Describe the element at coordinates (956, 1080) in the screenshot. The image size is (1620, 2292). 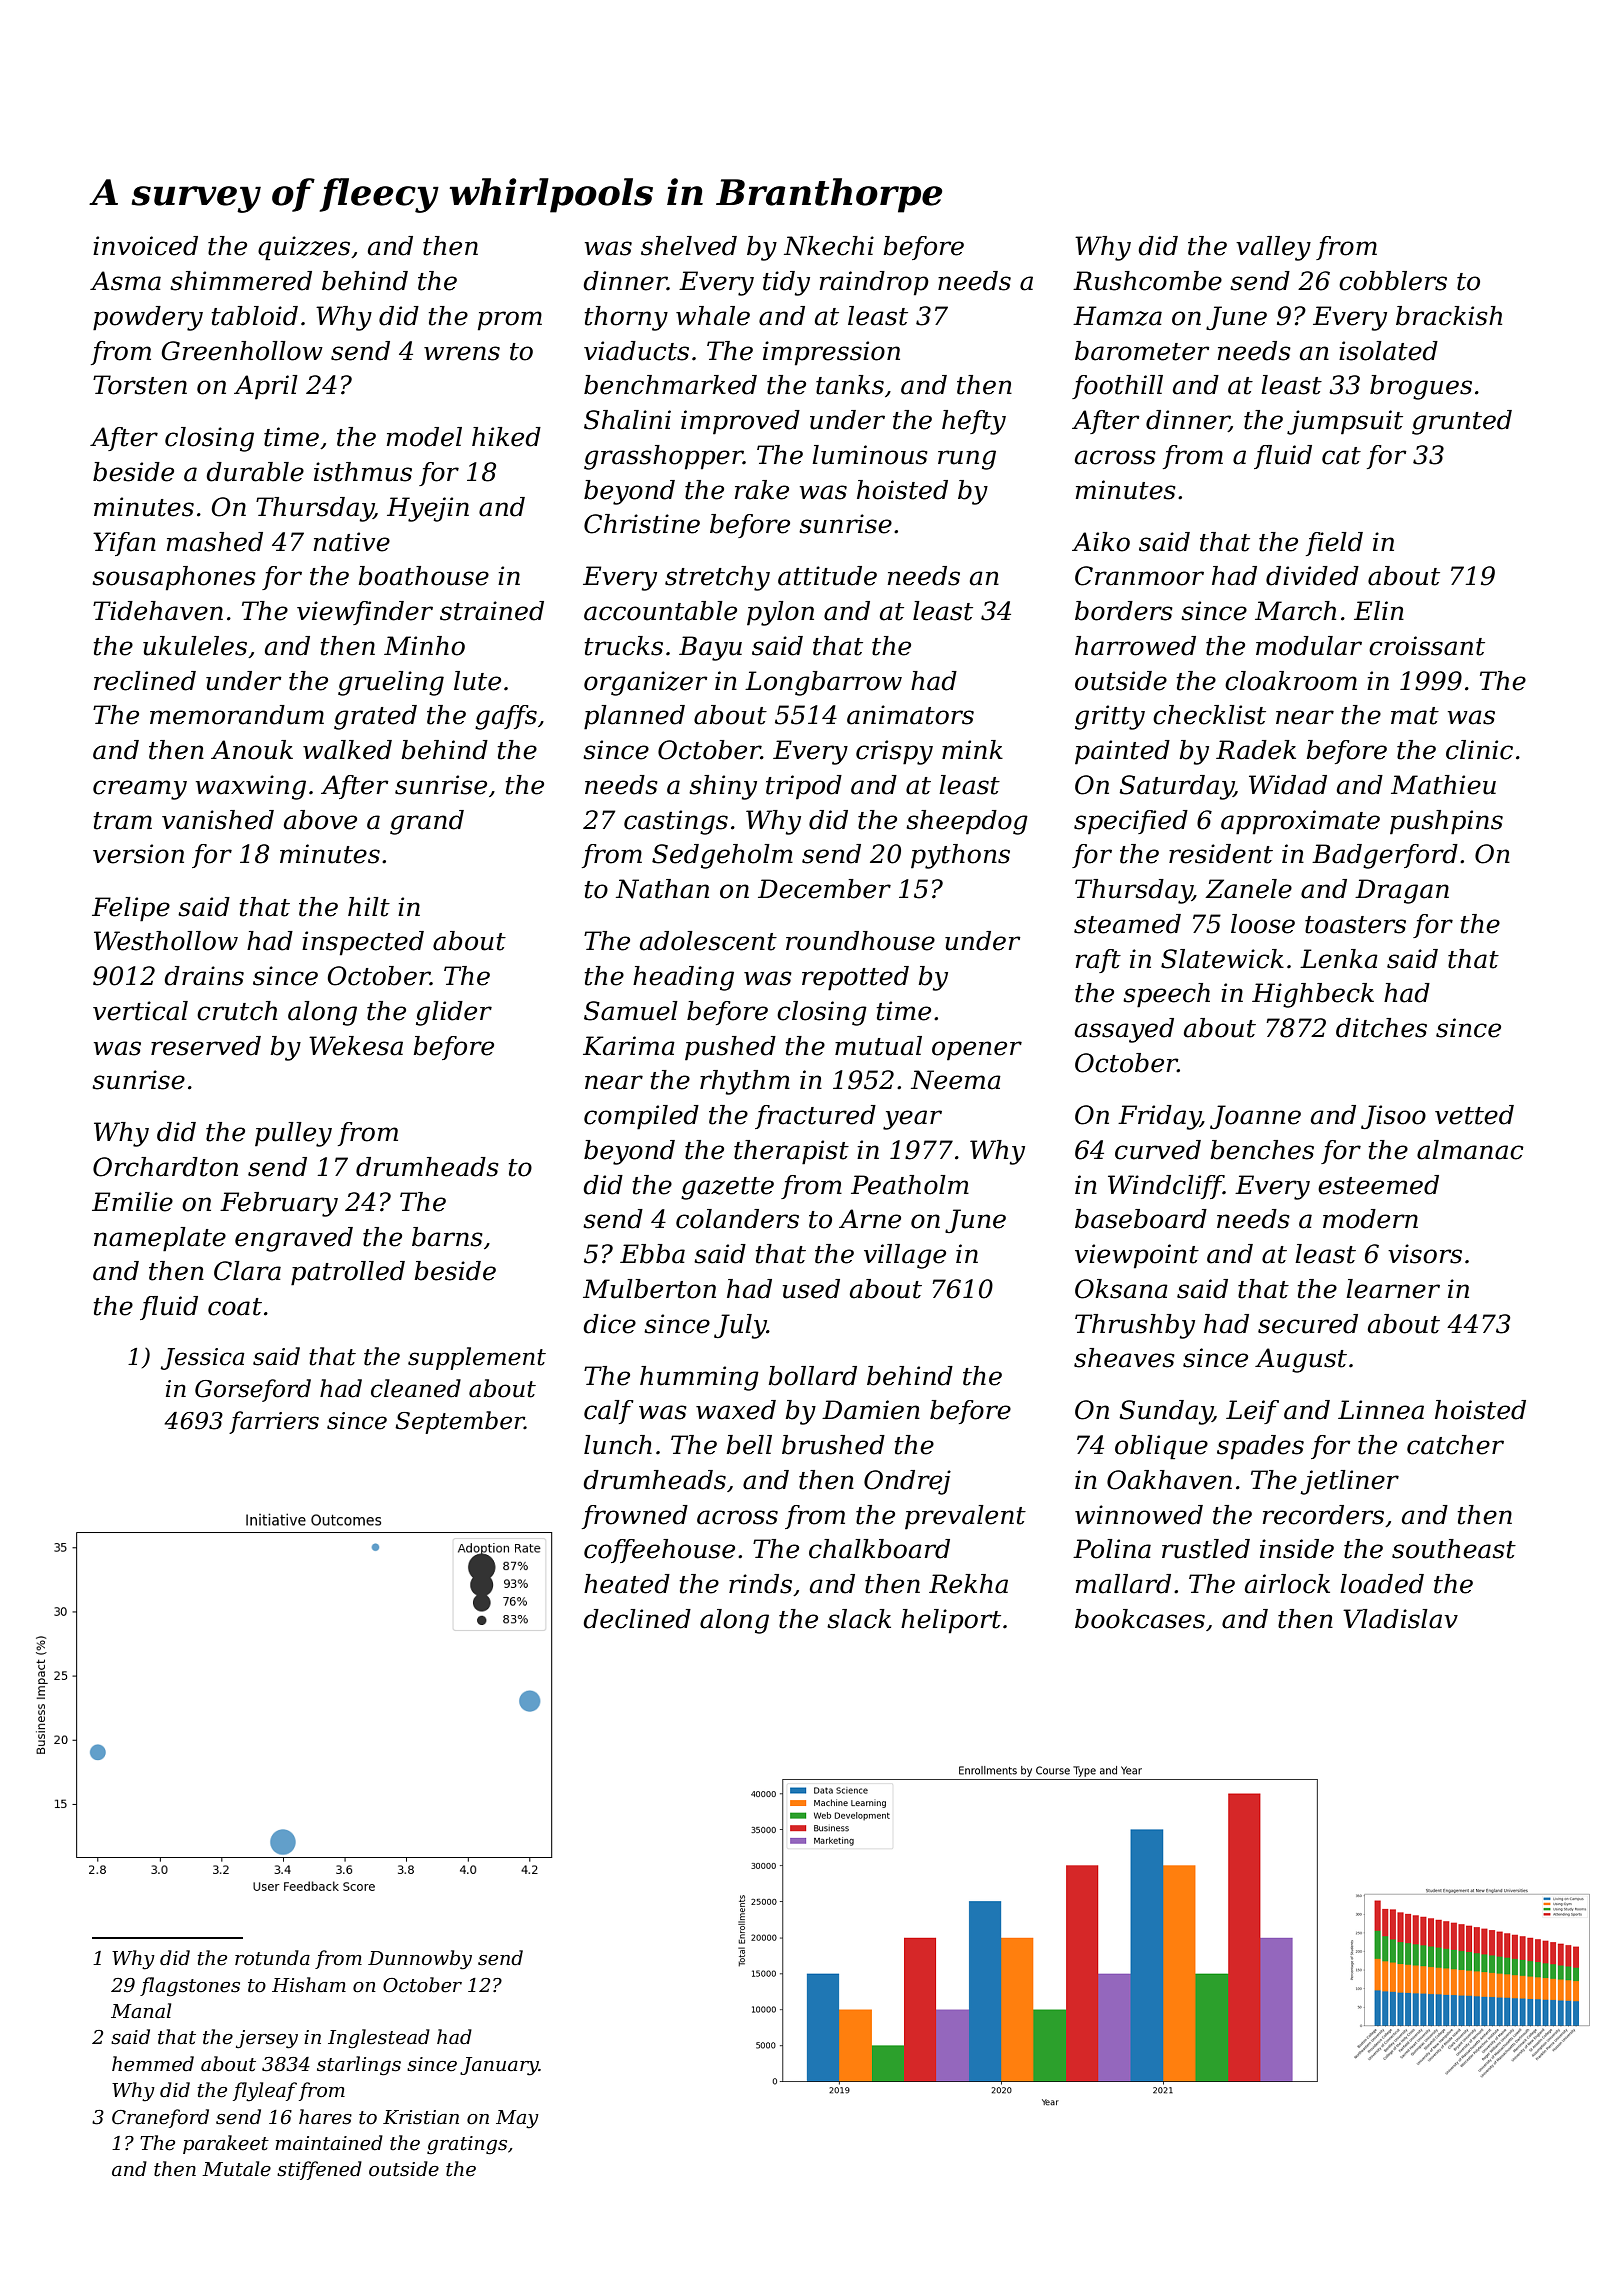
I see `Neema` at that location.
